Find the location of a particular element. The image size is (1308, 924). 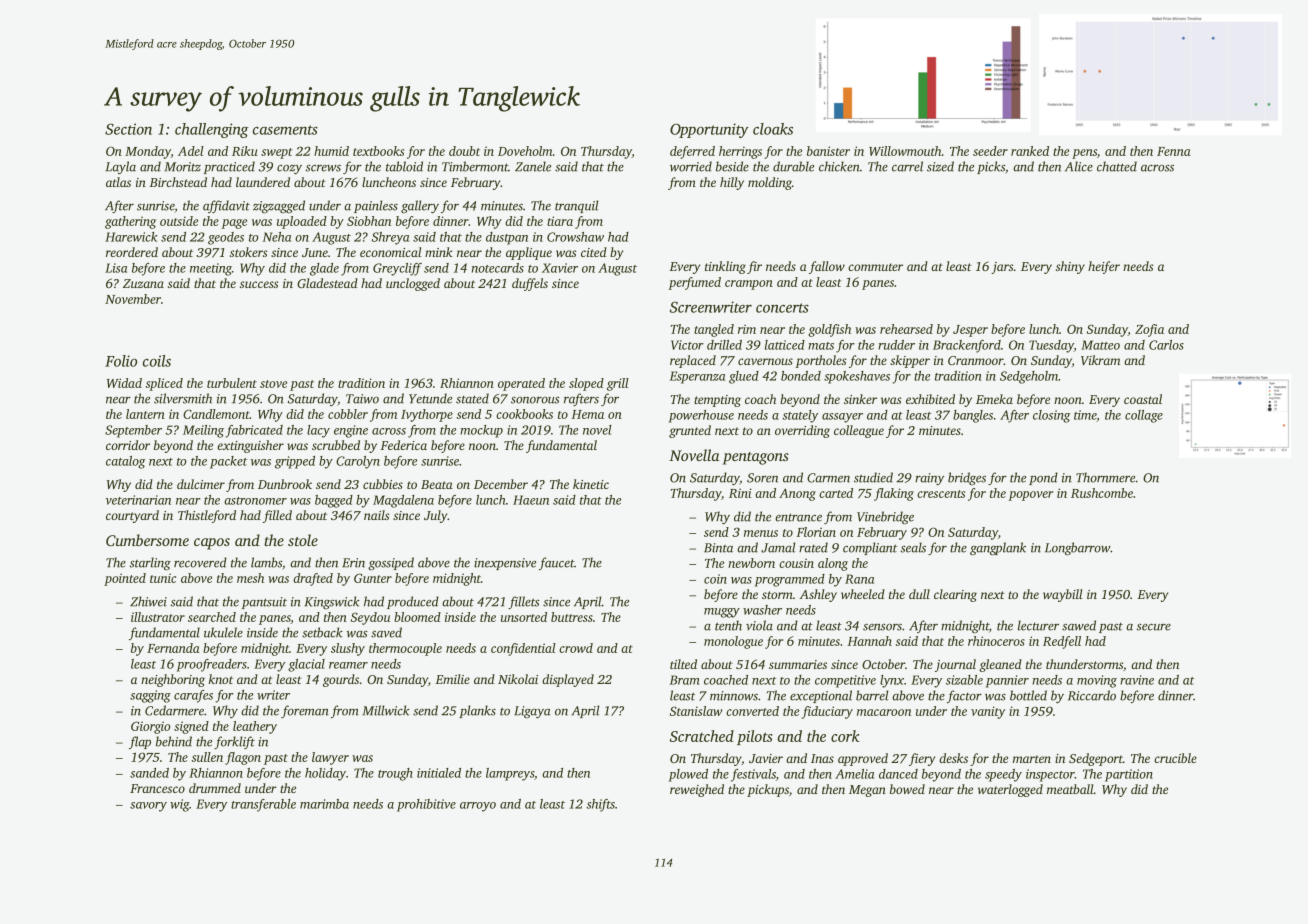

stokers is located at coordinates (249, 252).
